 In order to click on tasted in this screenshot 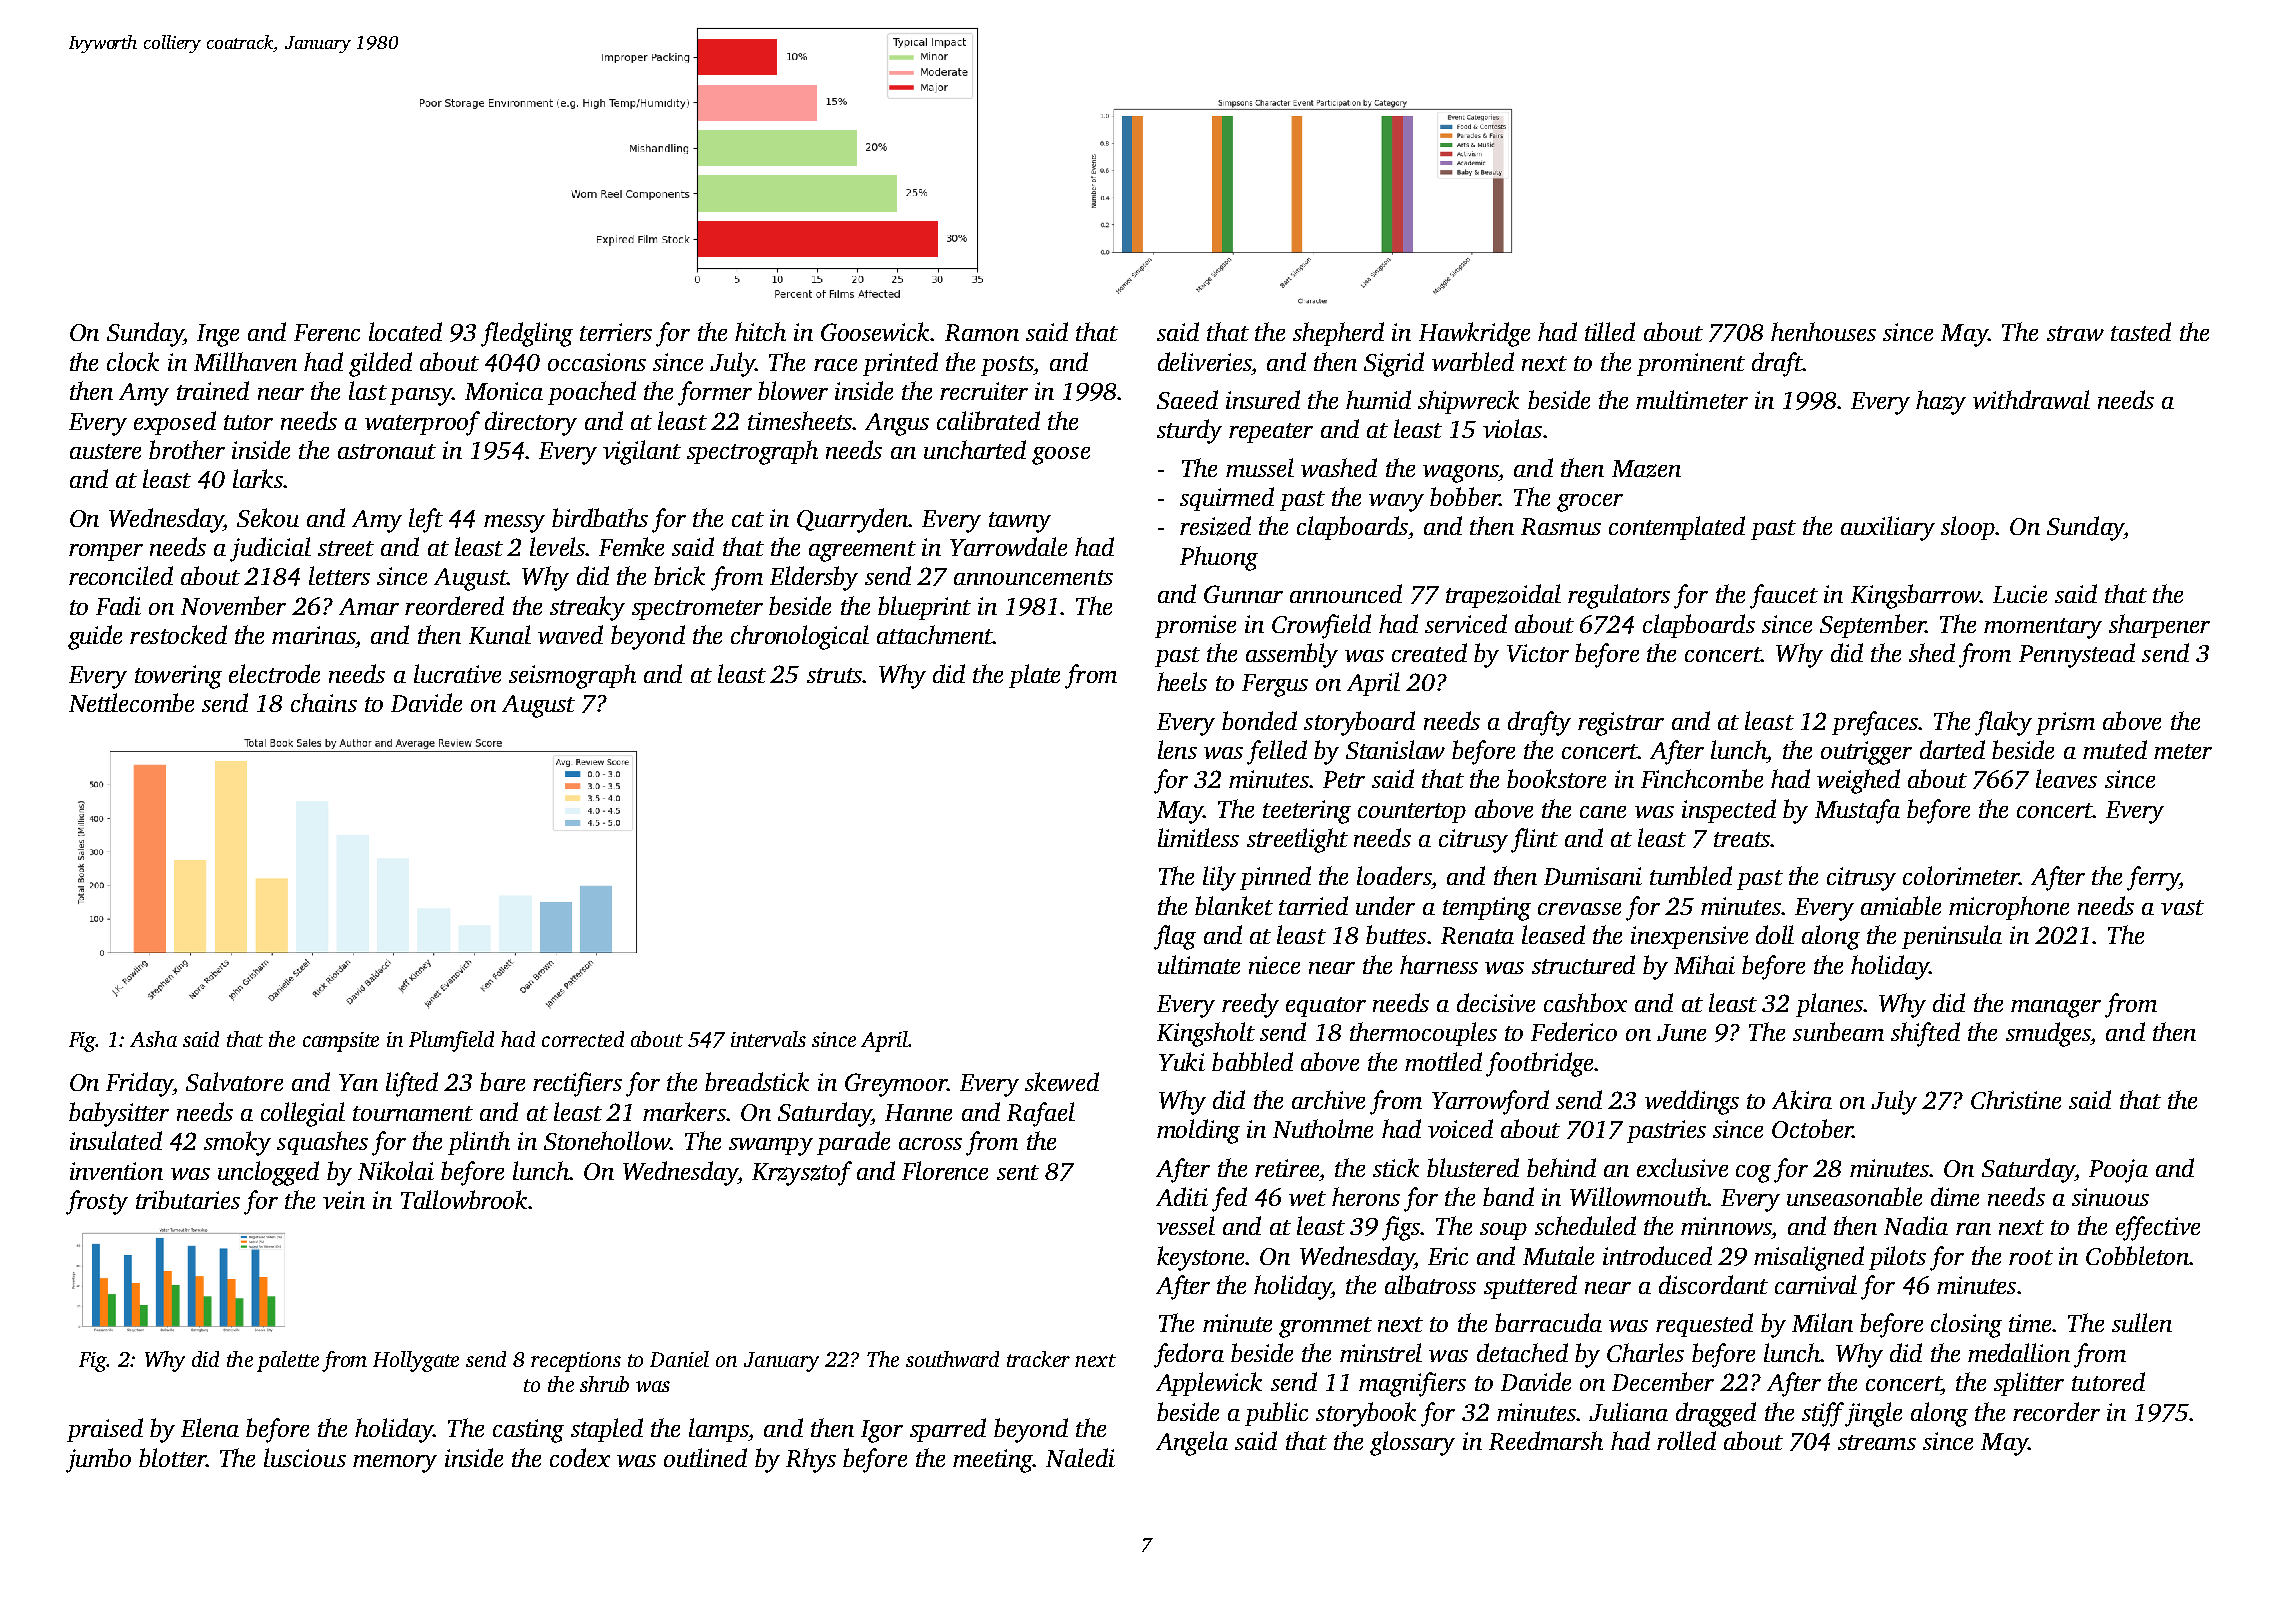, I will do `click(2141, 331)`.
